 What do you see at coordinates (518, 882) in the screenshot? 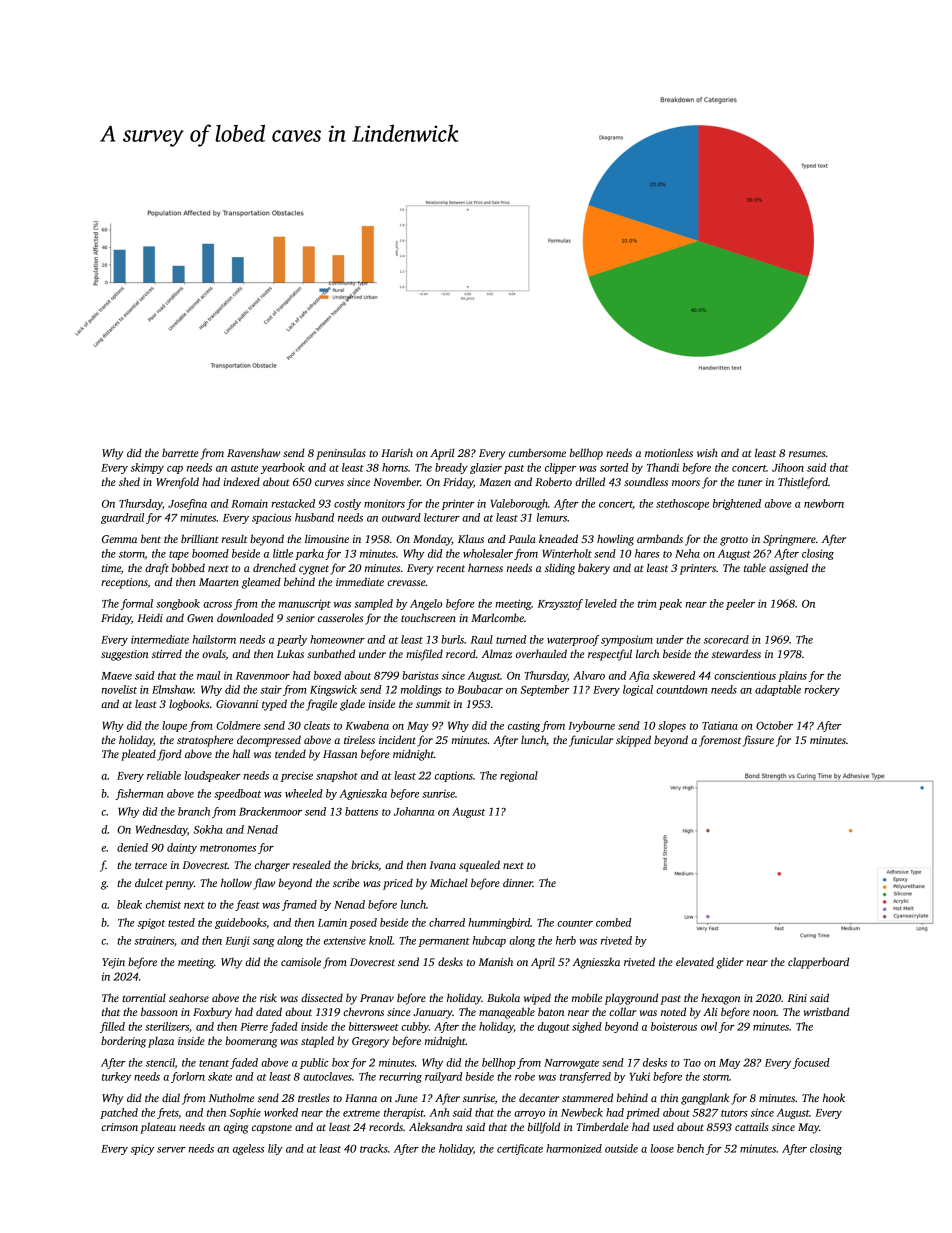
I see `dinner` at bounding box center [518, 882].
